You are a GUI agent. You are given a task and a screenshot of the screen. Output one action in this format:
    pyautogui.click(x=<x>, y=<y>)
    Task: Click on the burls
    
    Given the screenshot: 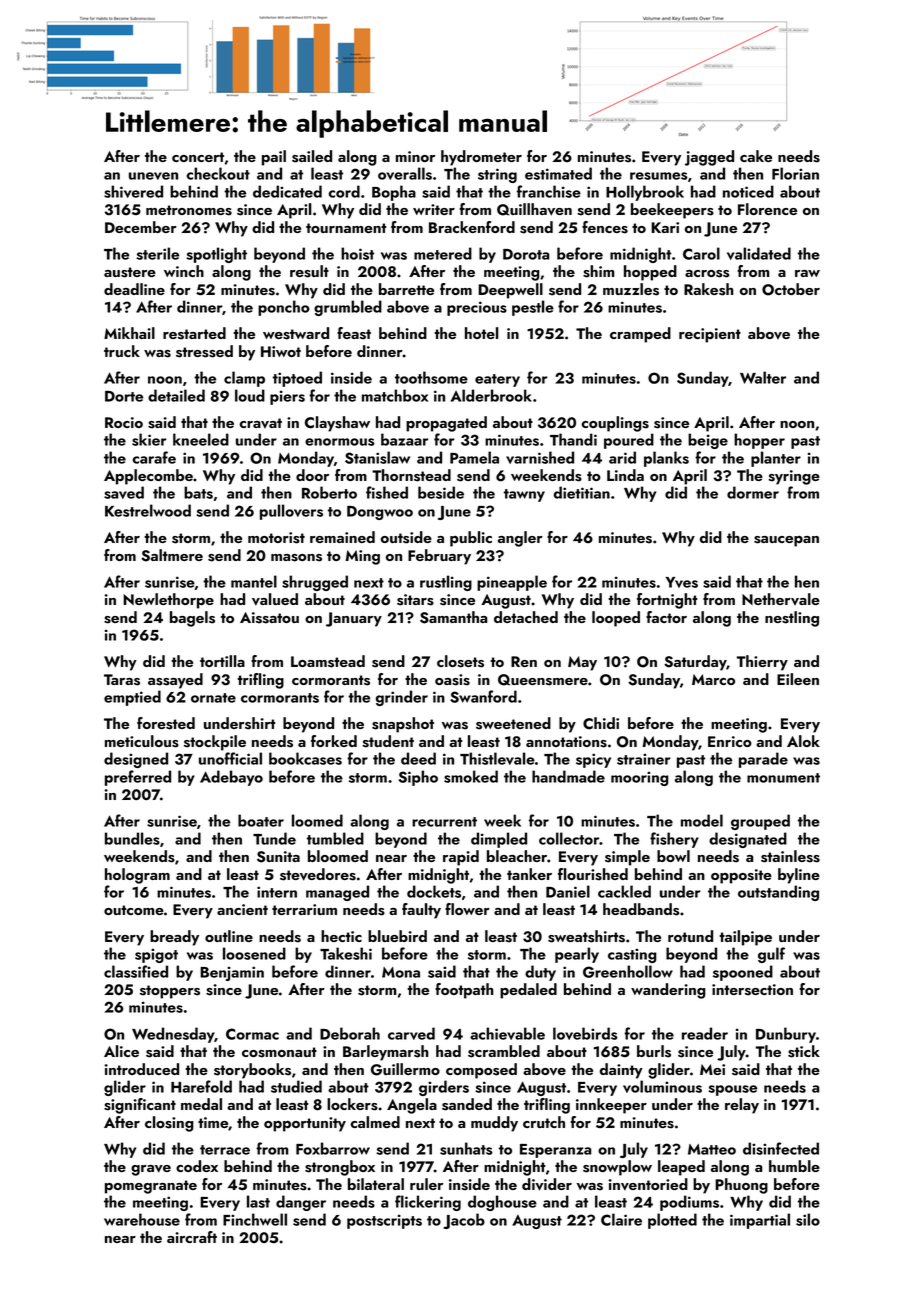 What is the action you would take?
    pyautogui.click(x=654, y=1051)
